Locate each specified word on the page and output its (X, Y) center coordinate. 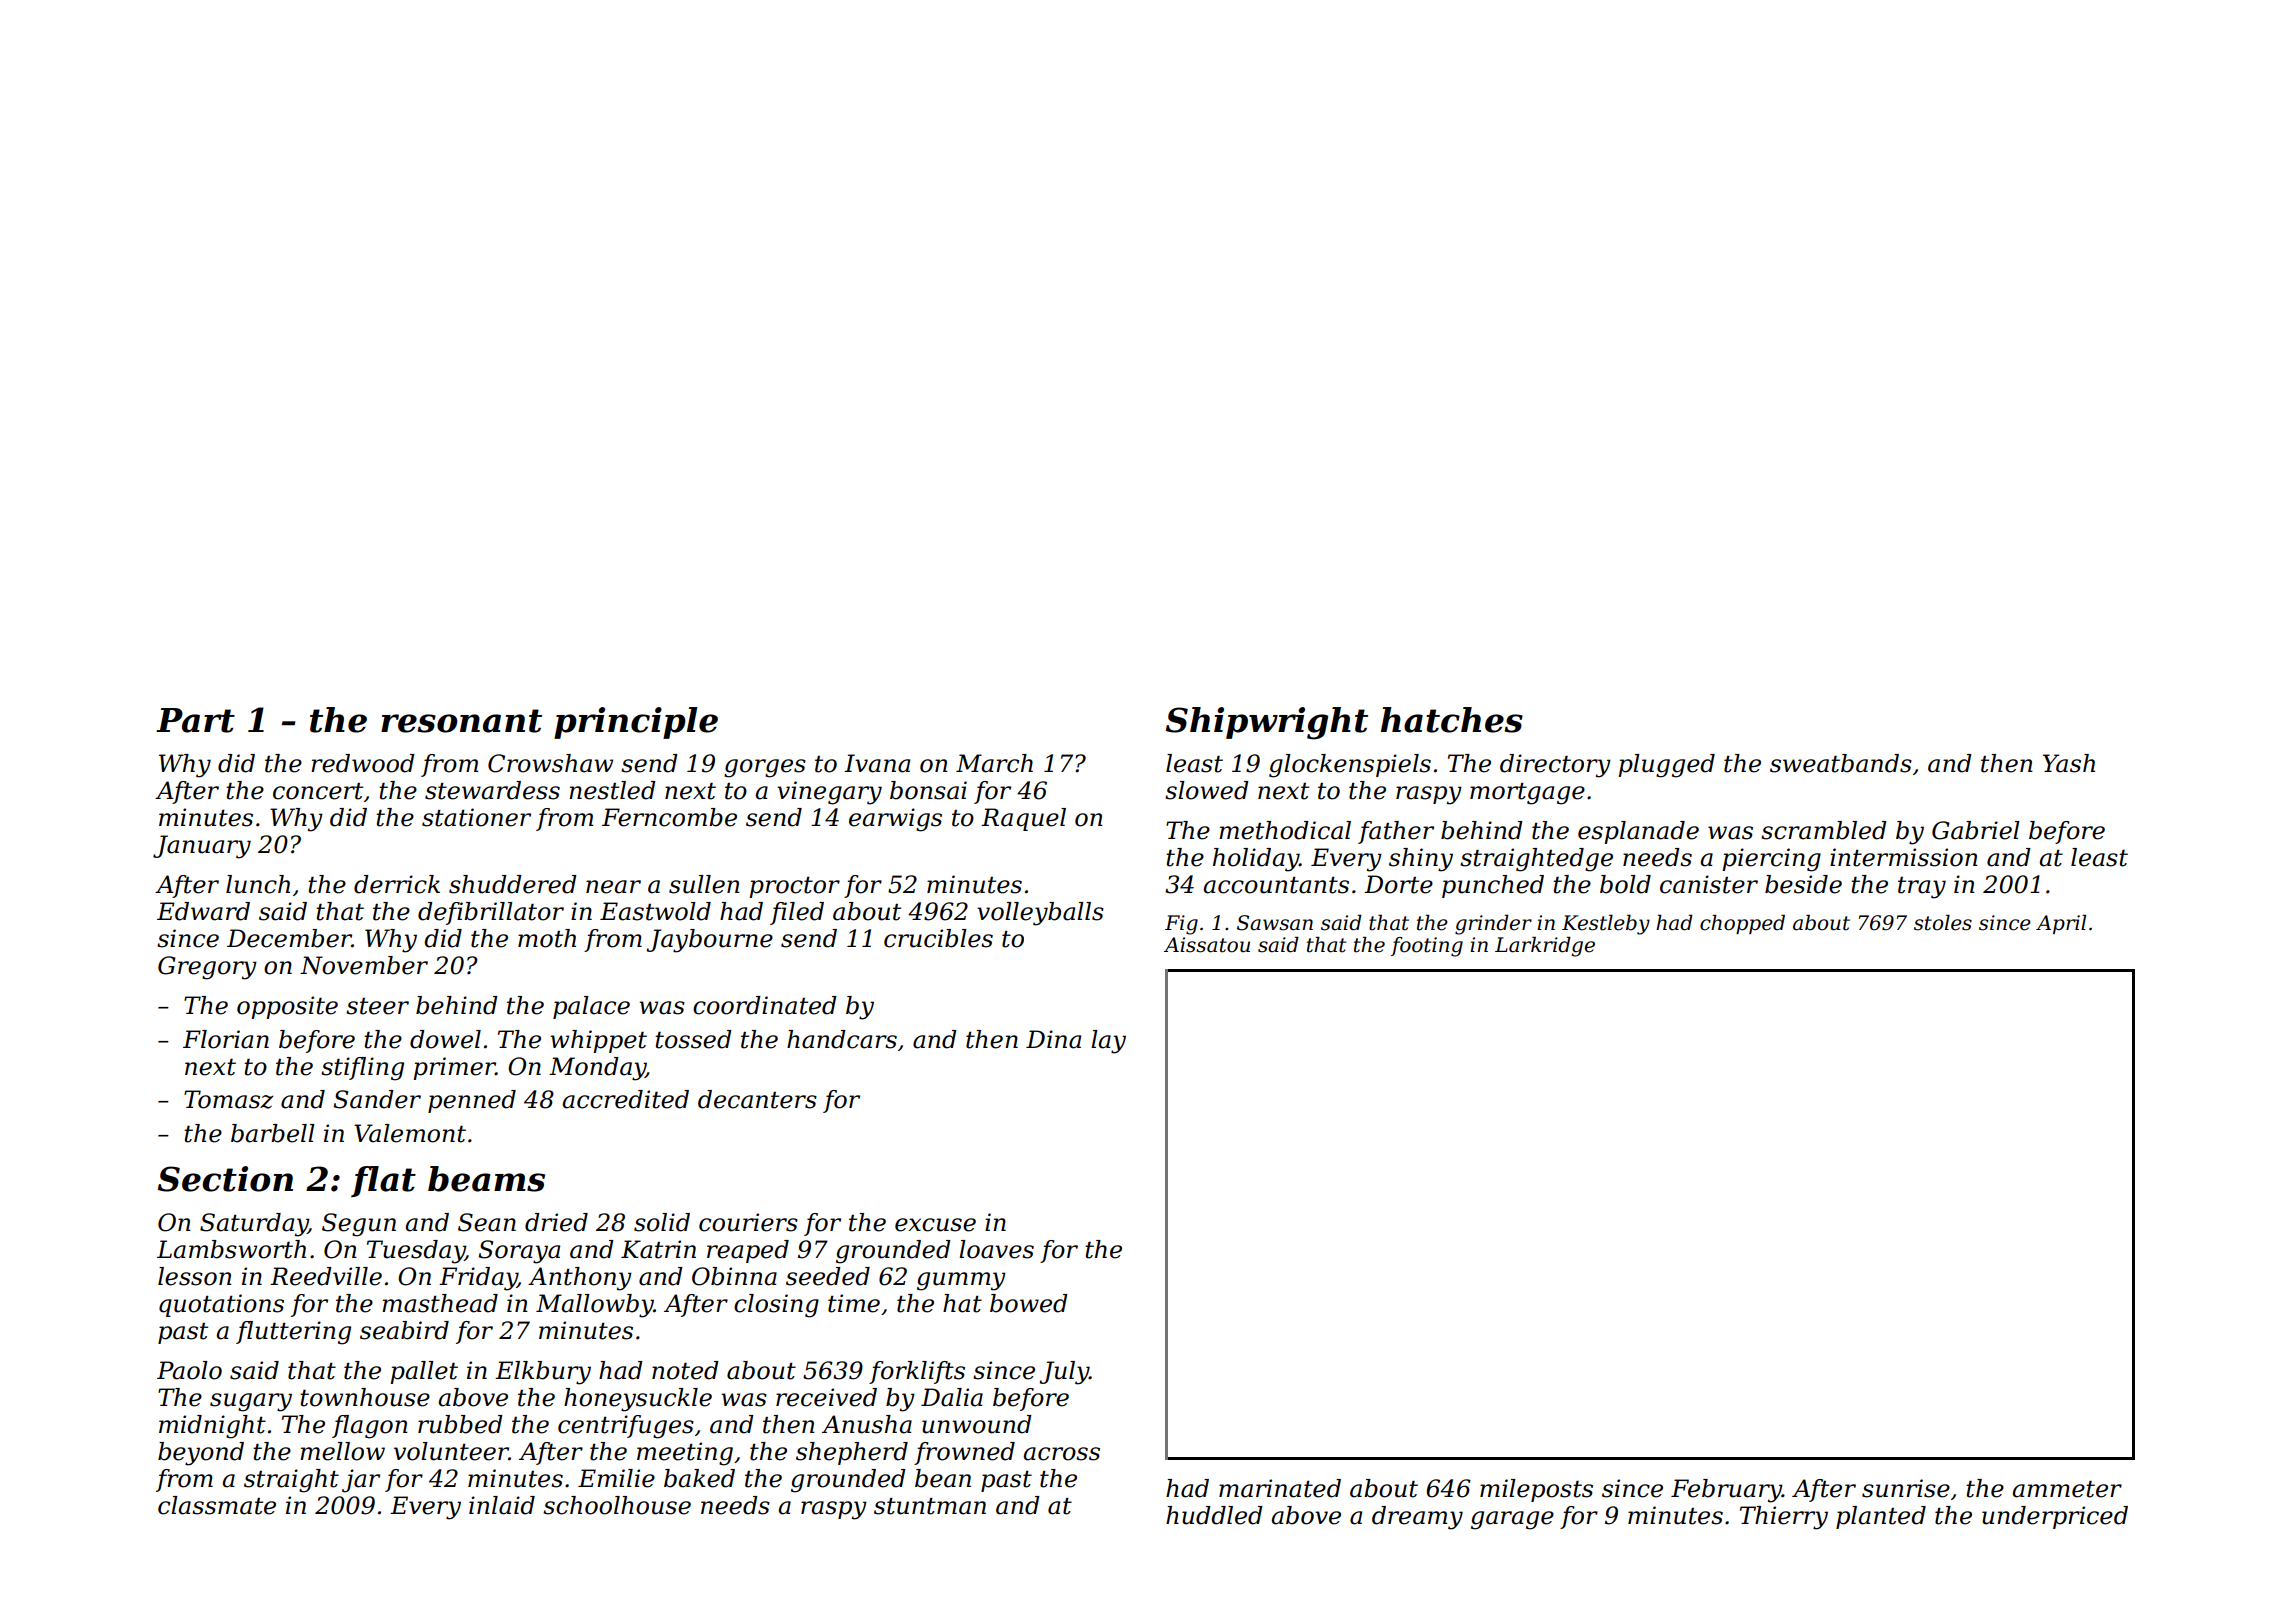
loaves (996, 1249)
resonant (461, 721)
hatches (1452, 720)
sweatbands (1841, 763)
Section (225, 1179)
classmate (217, 1505)
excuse (935, 1225)
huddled (1214, 1515)
